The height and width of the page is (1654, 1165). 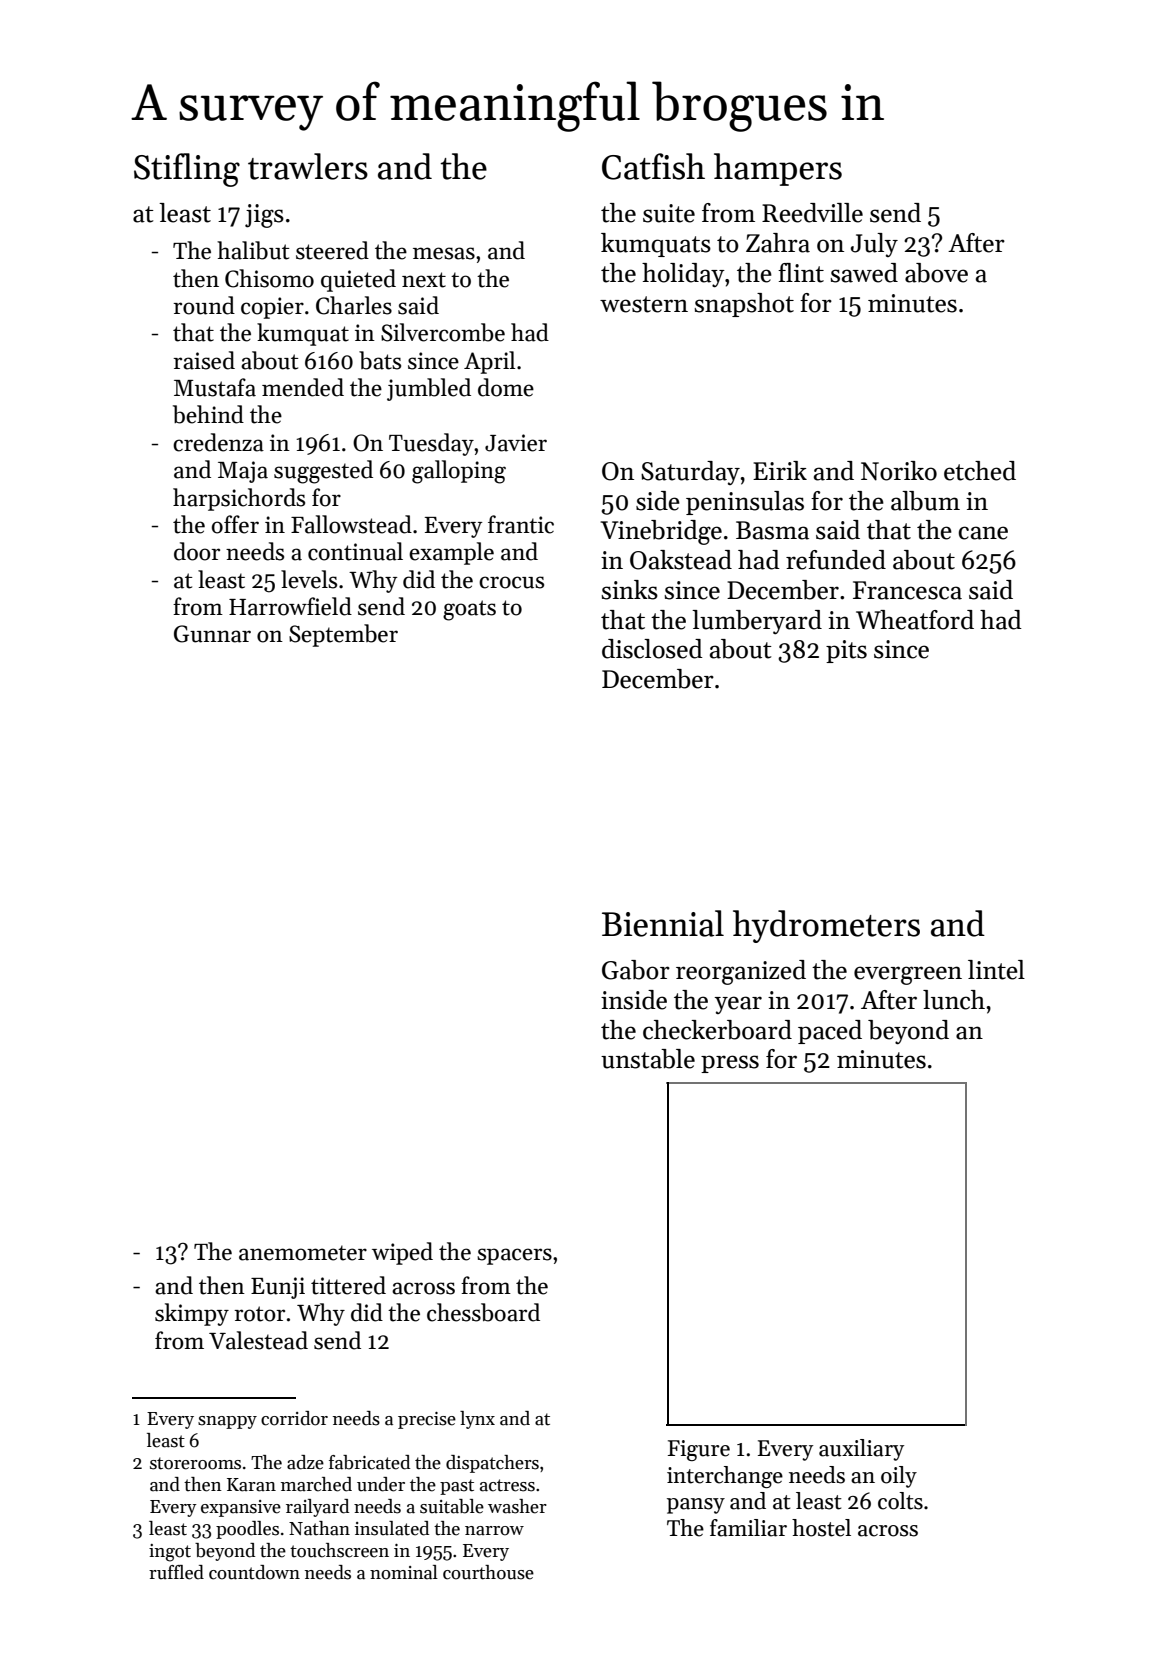 What do you see at coordinates (308, 166) in the page?
I see `trawlers` at bounding box center [308, 166].
